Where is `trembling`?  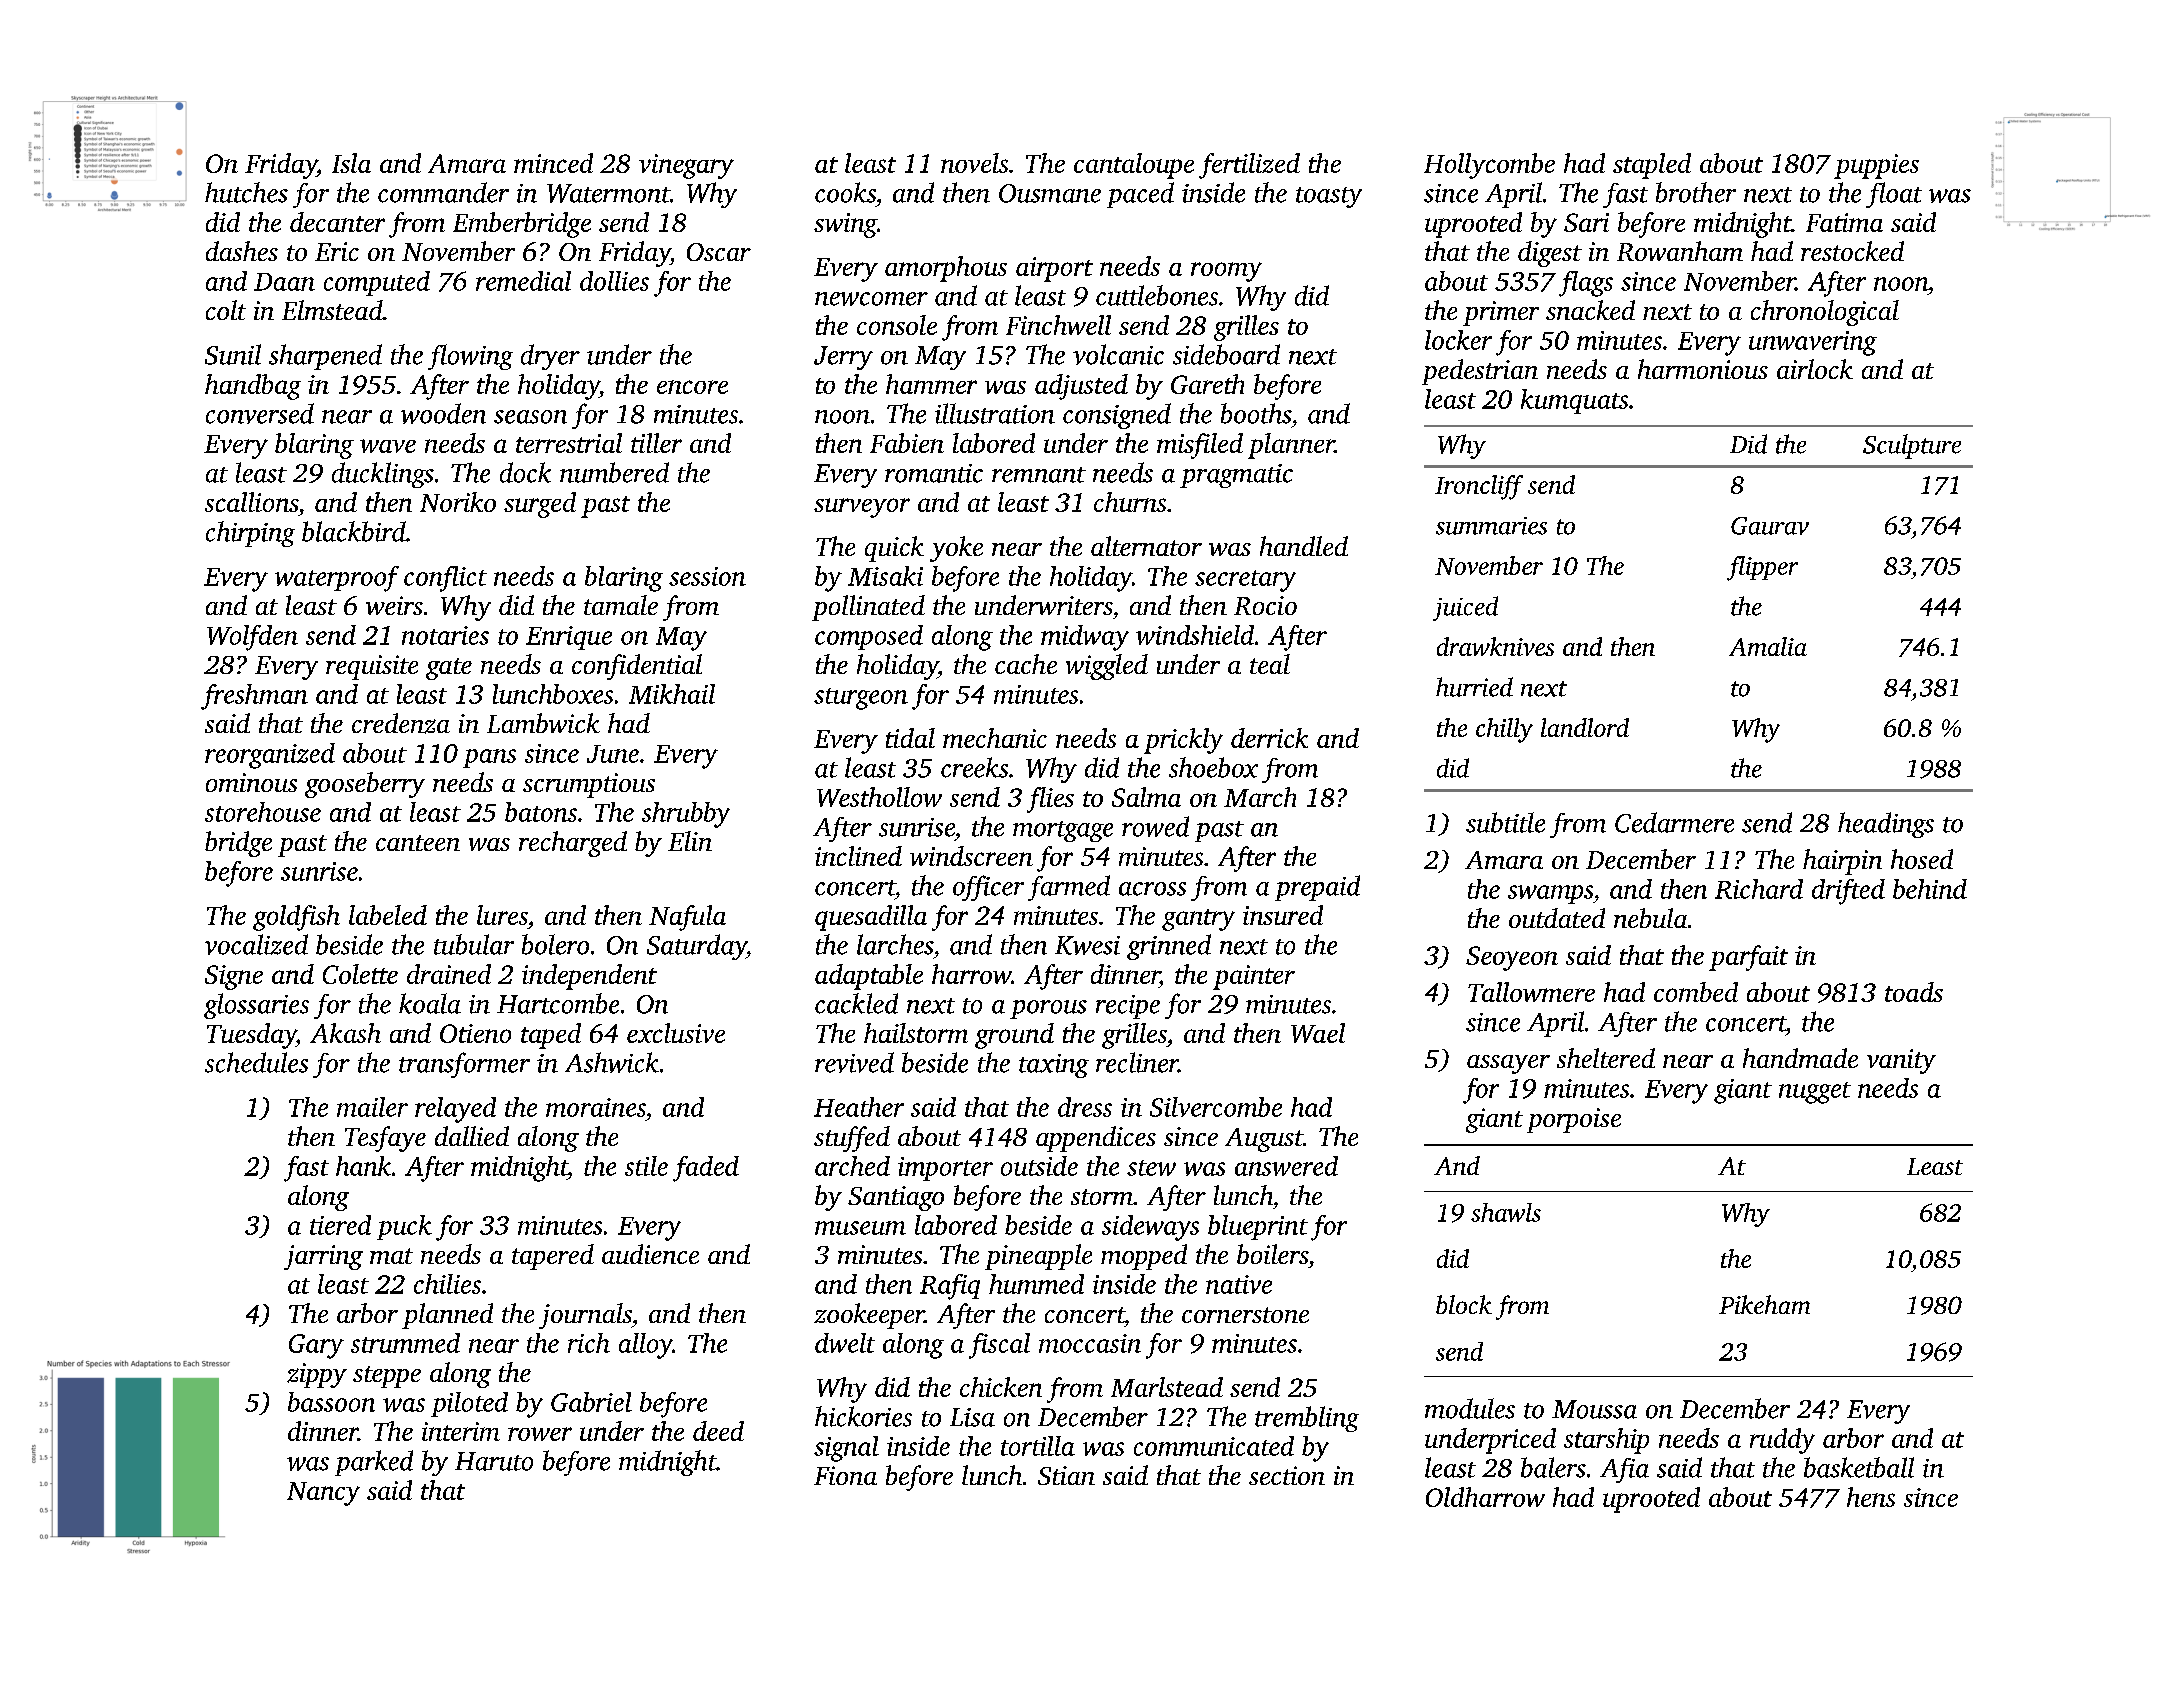
trembling is located at coordinates (1307, 1419).
